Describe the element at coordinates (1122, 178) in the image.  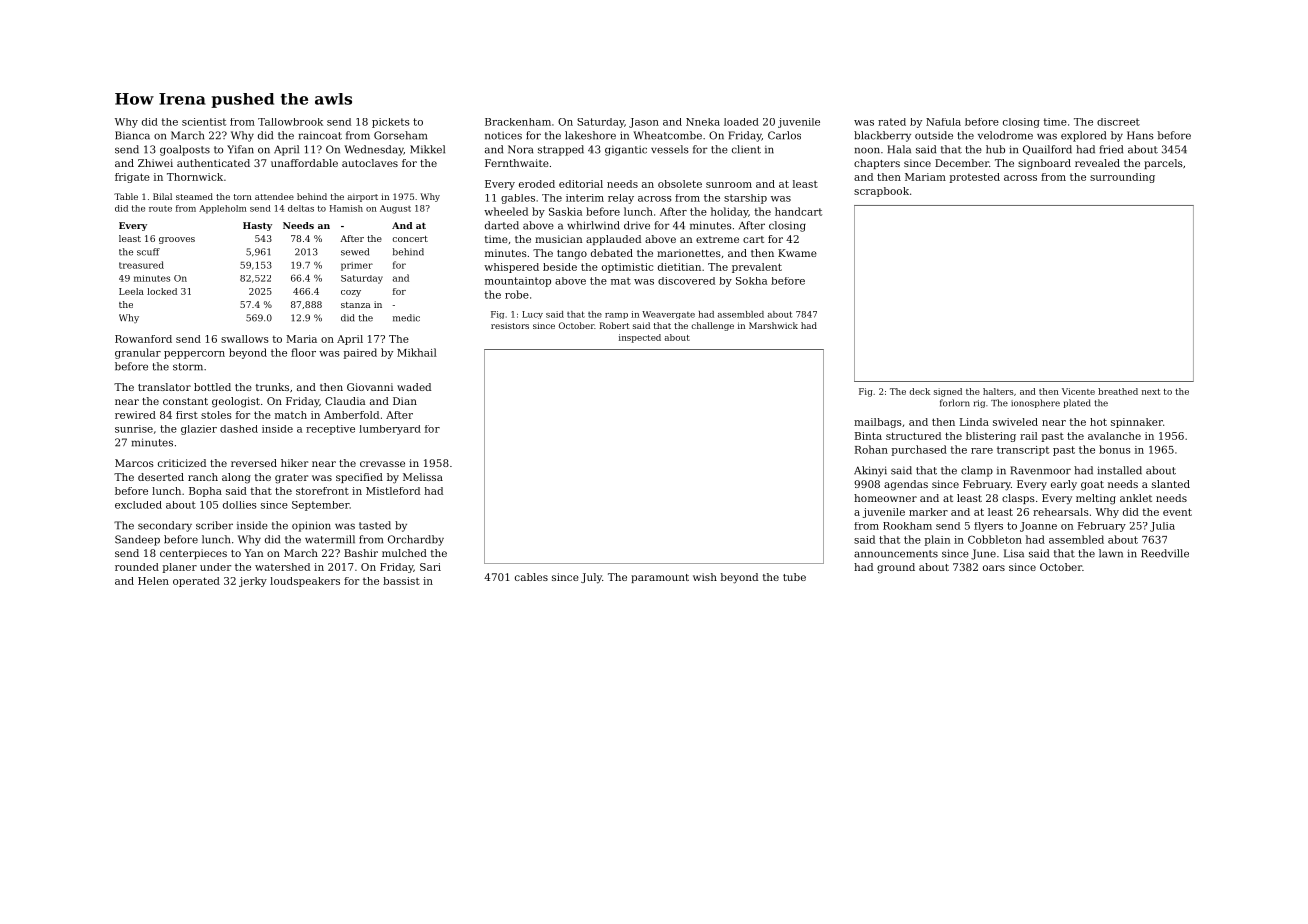
I see `surrounding` at that location.
